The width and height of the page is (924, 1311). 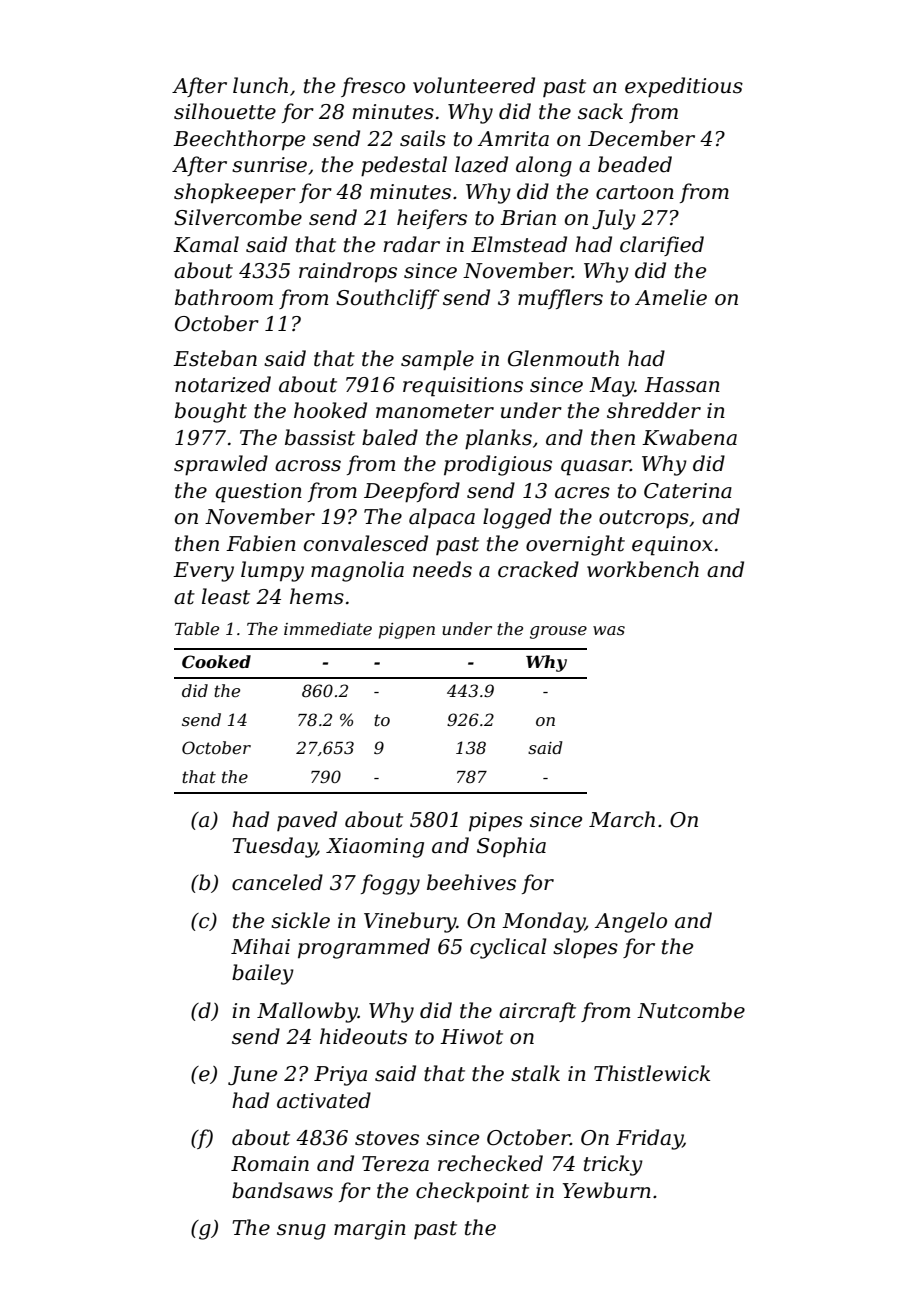 I want to click on Nutcombe, so click(x=691, y=1010).
